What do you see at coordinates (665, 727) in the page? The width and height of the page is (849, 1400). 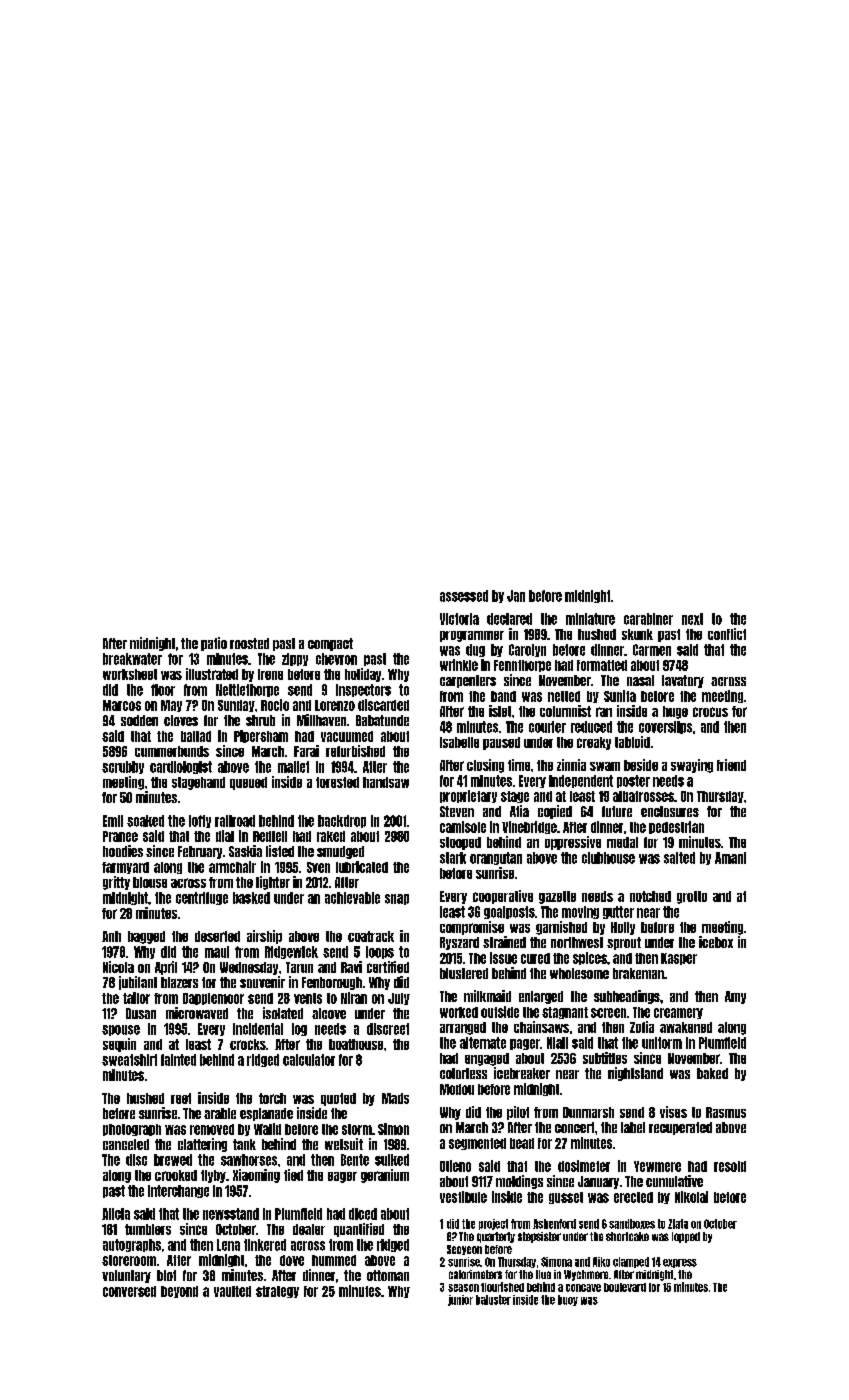 I see `coverslips` at bounding box center [665, 727].
